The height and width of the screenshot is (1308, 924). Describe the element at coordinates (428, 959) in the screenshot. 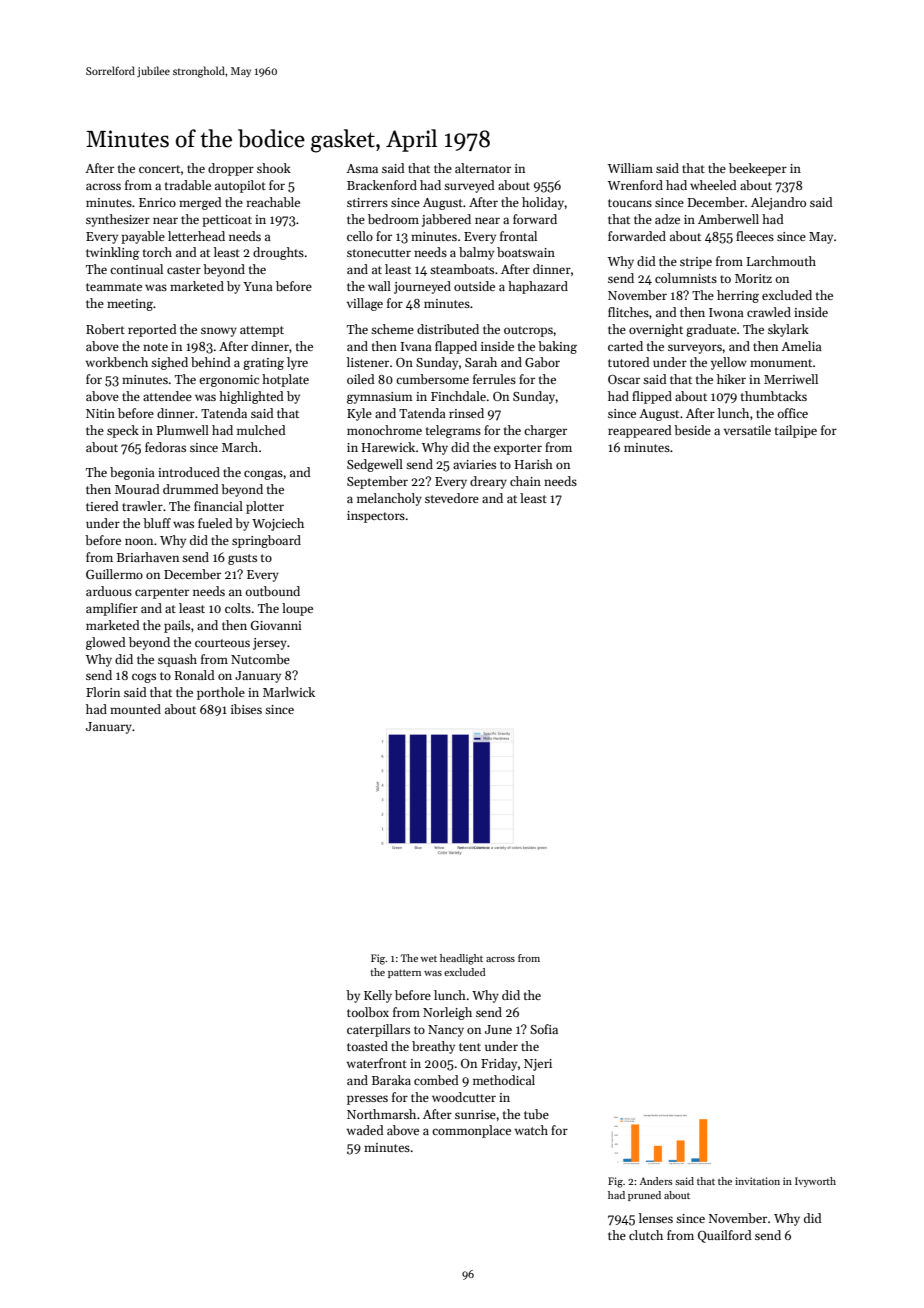

I see `wet` at that location.
